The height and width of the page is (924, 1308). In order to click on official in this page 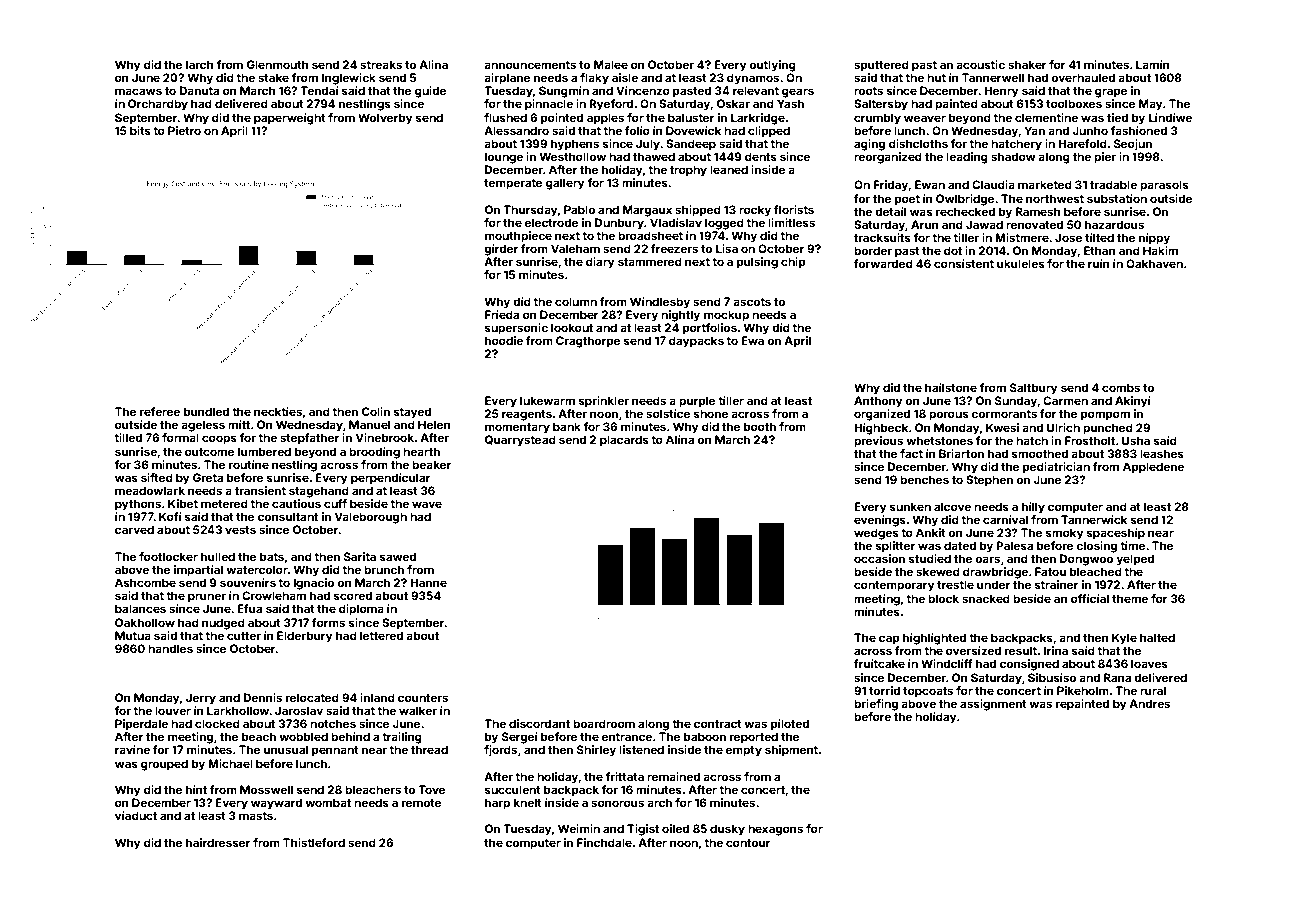, I will do `click(1090, 598)`.
